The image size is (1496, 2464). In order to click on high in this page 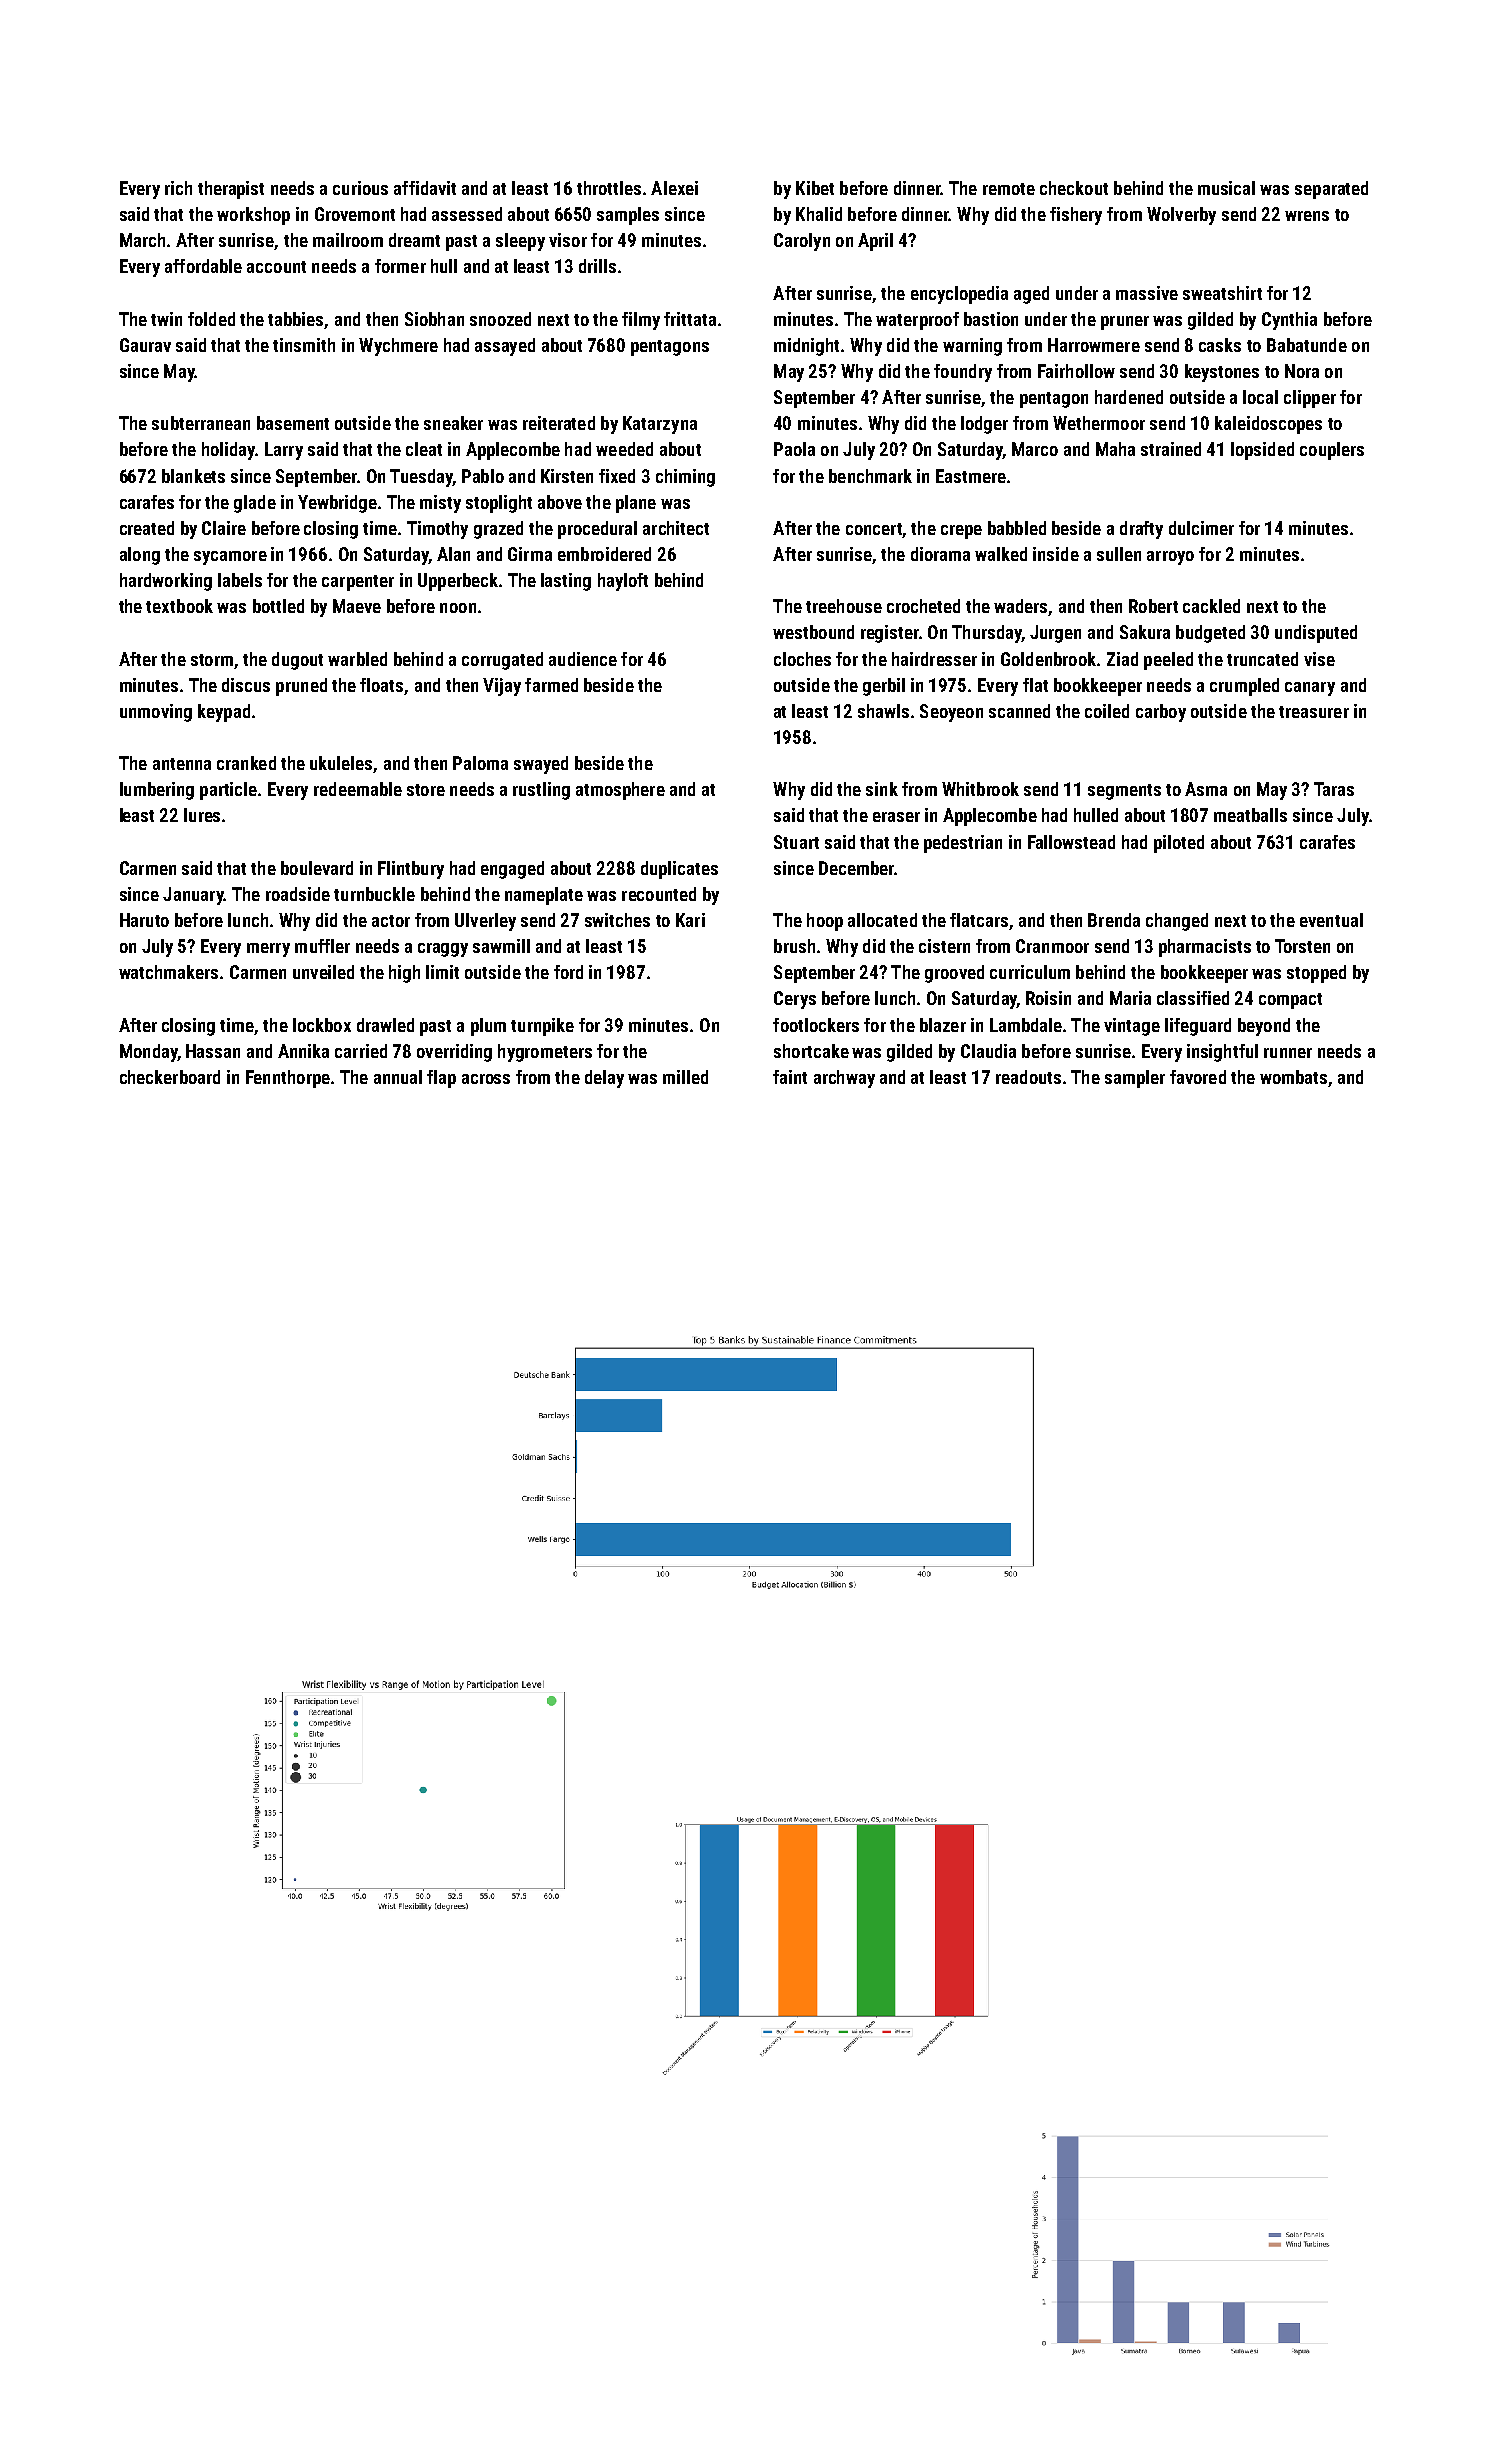, I will do `click(404, 974)`.
